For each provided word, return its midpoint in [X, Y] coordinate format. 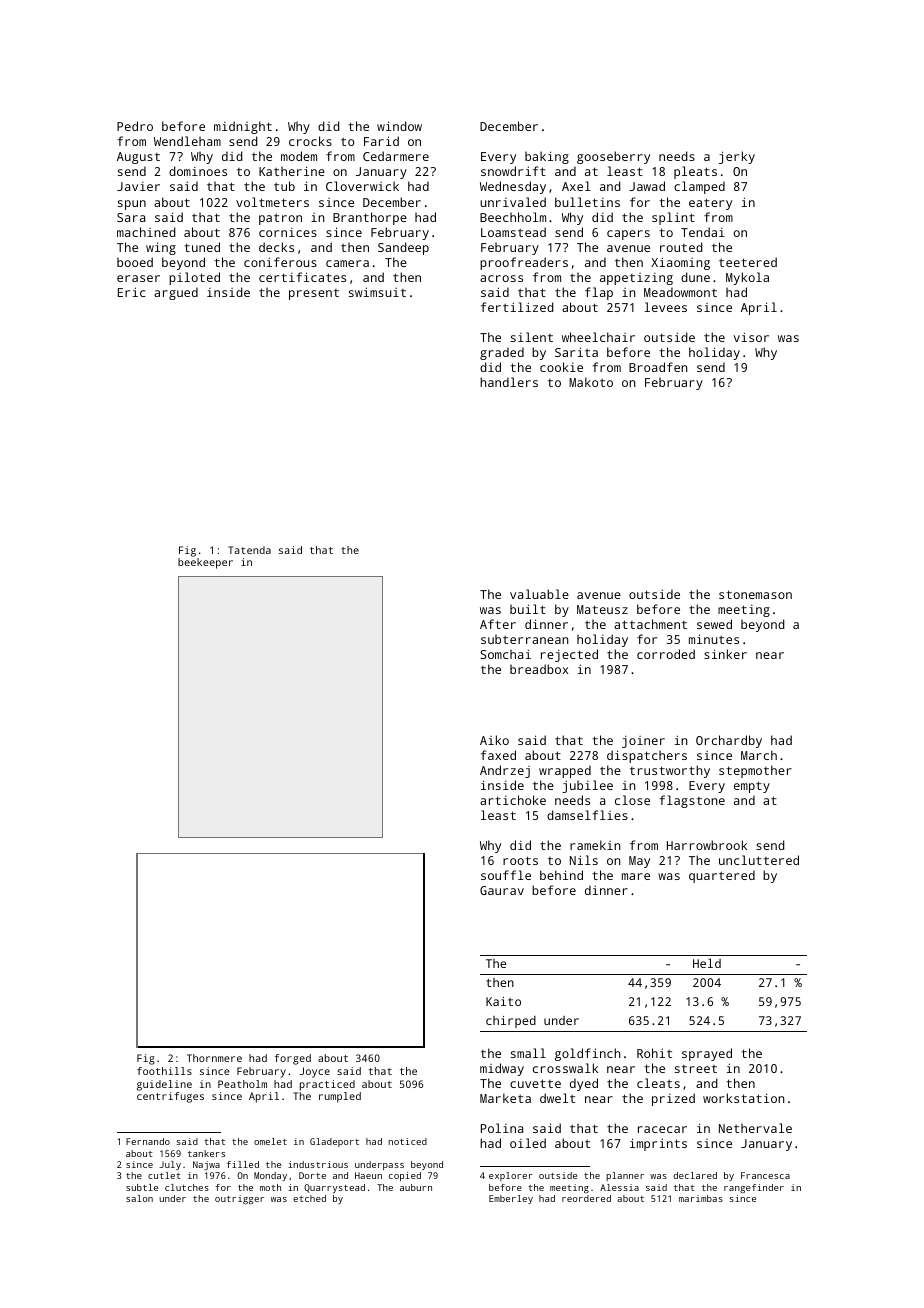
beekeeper [205, 563]
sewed [714, 624]
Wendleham [187, 141]
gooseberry [613, 157]
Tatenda [249, 550]
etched [309, 1198]
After [498, 624]
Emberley [511, 1199]
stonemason [755, 594]
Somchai [505, 654]
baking [547, 157]
